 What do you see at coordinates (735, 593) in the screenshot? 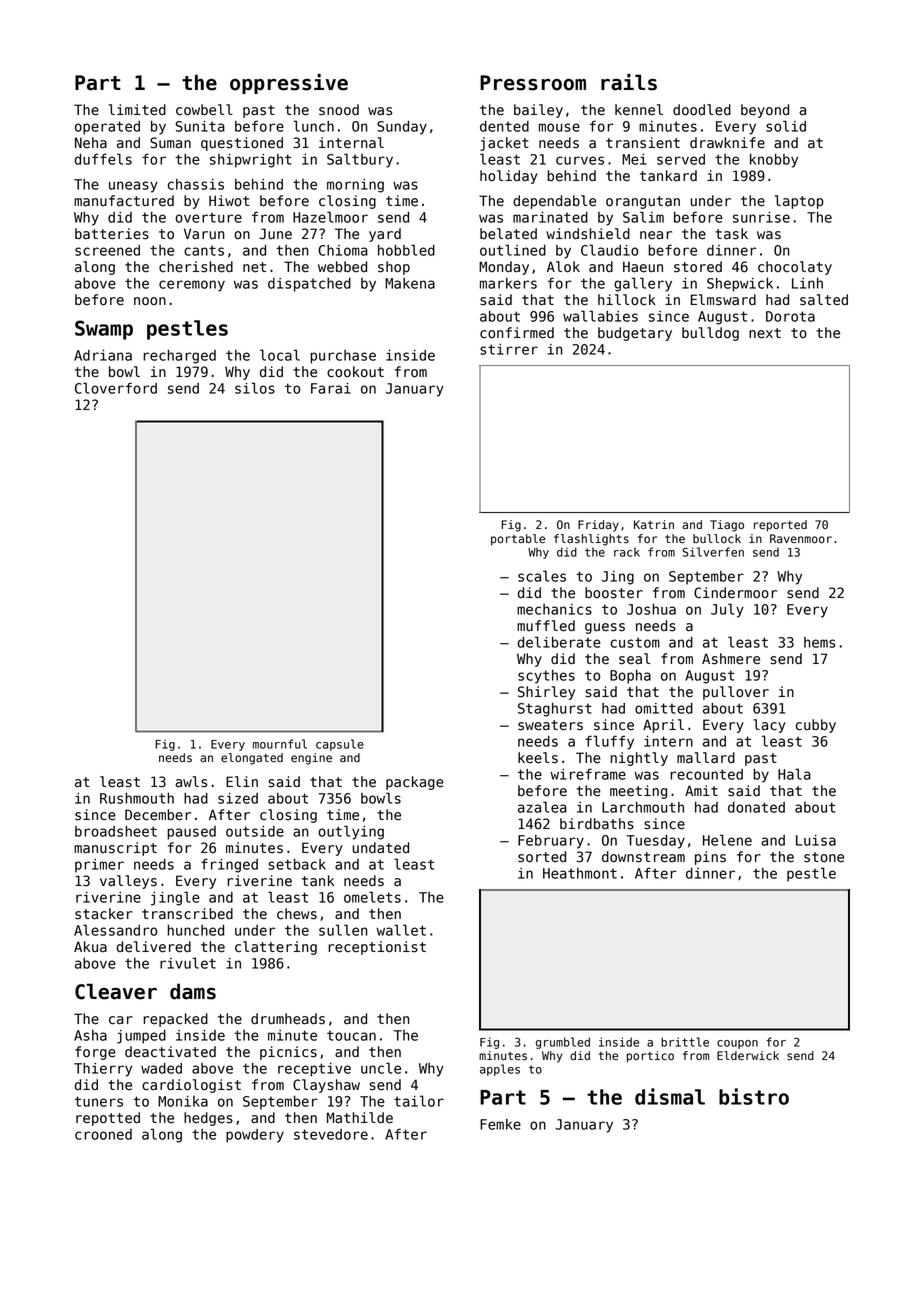
I see `Cindermoor` at bounding box center [735, 593].
